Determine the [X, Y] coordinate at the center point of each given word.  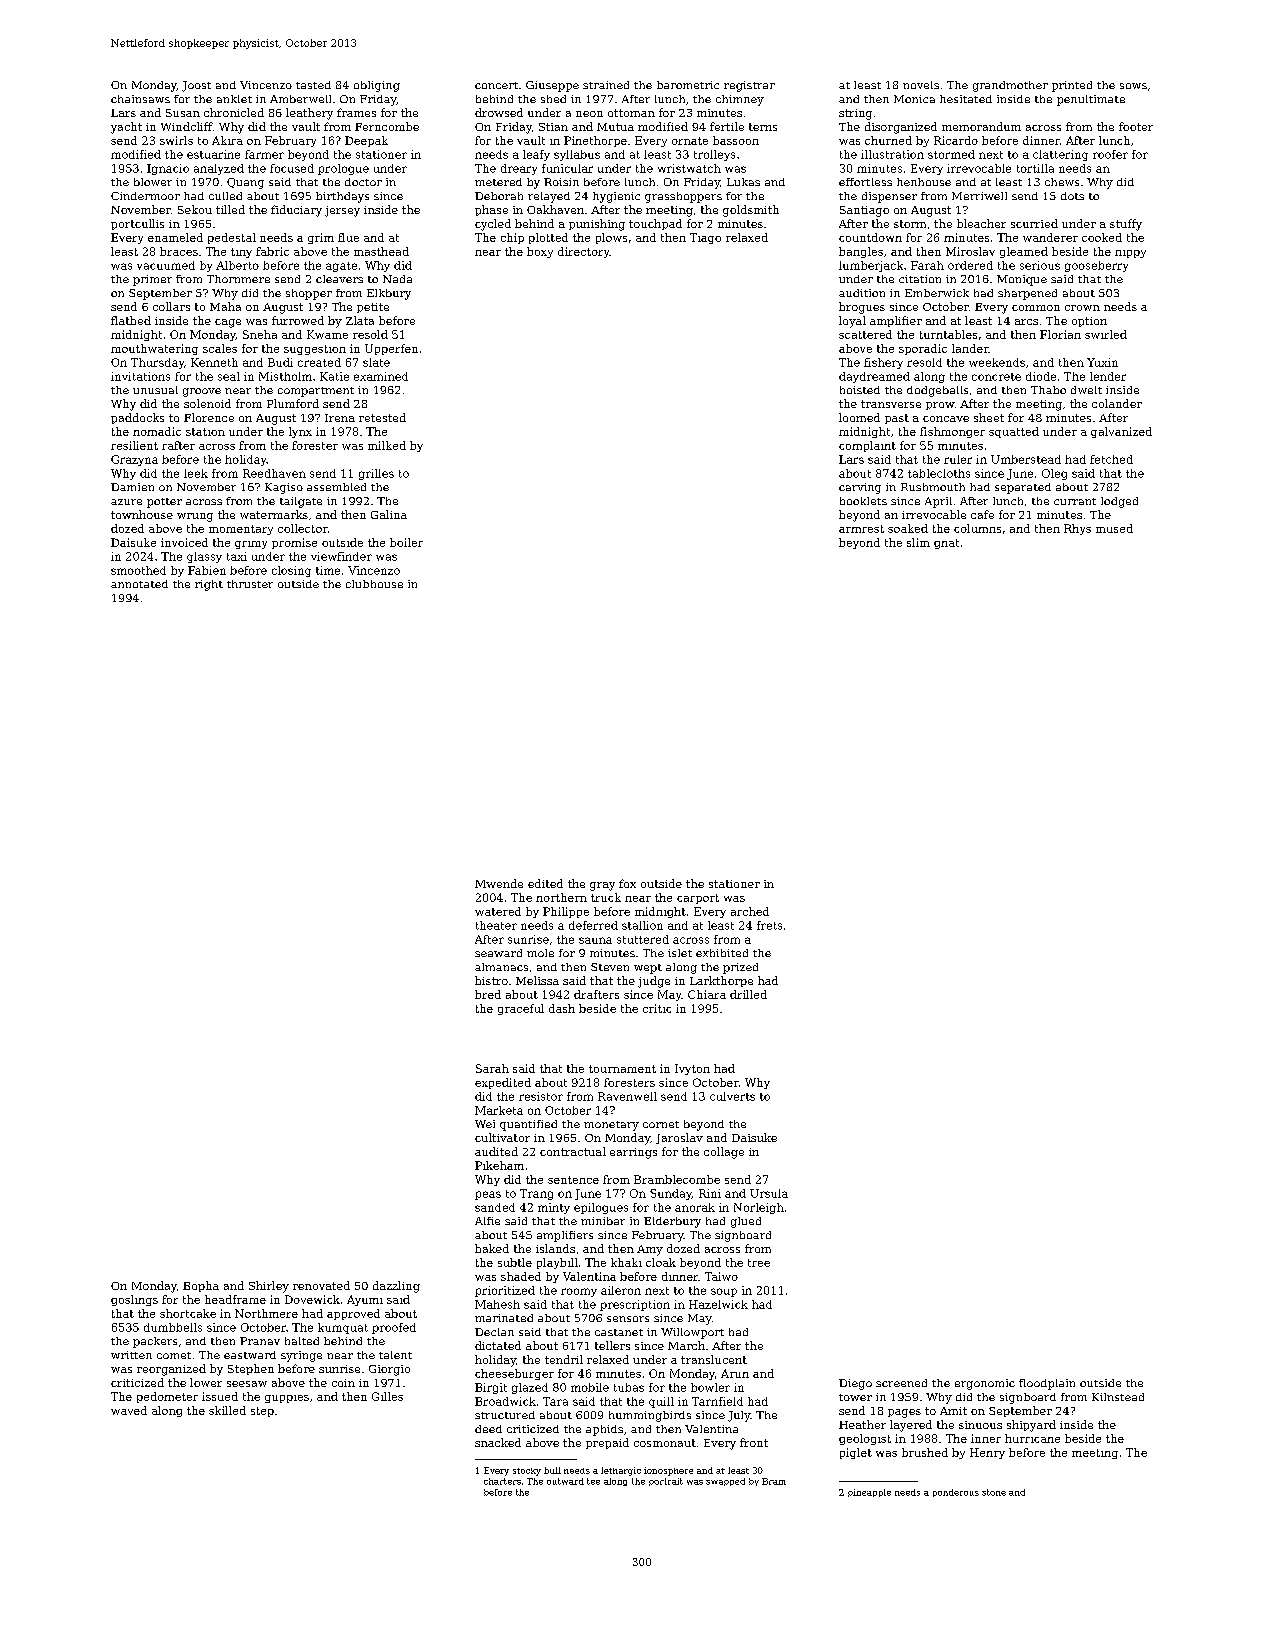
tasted [313, 85]
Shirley [269, 1287]
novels [921, 85]
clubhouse [374, 584]
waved [129, 1410]
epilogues [601, 1208]
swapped [725, 1482]
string [855, 114]
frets [769, 925]
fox [627, 883]
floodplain [1047, 1384]
